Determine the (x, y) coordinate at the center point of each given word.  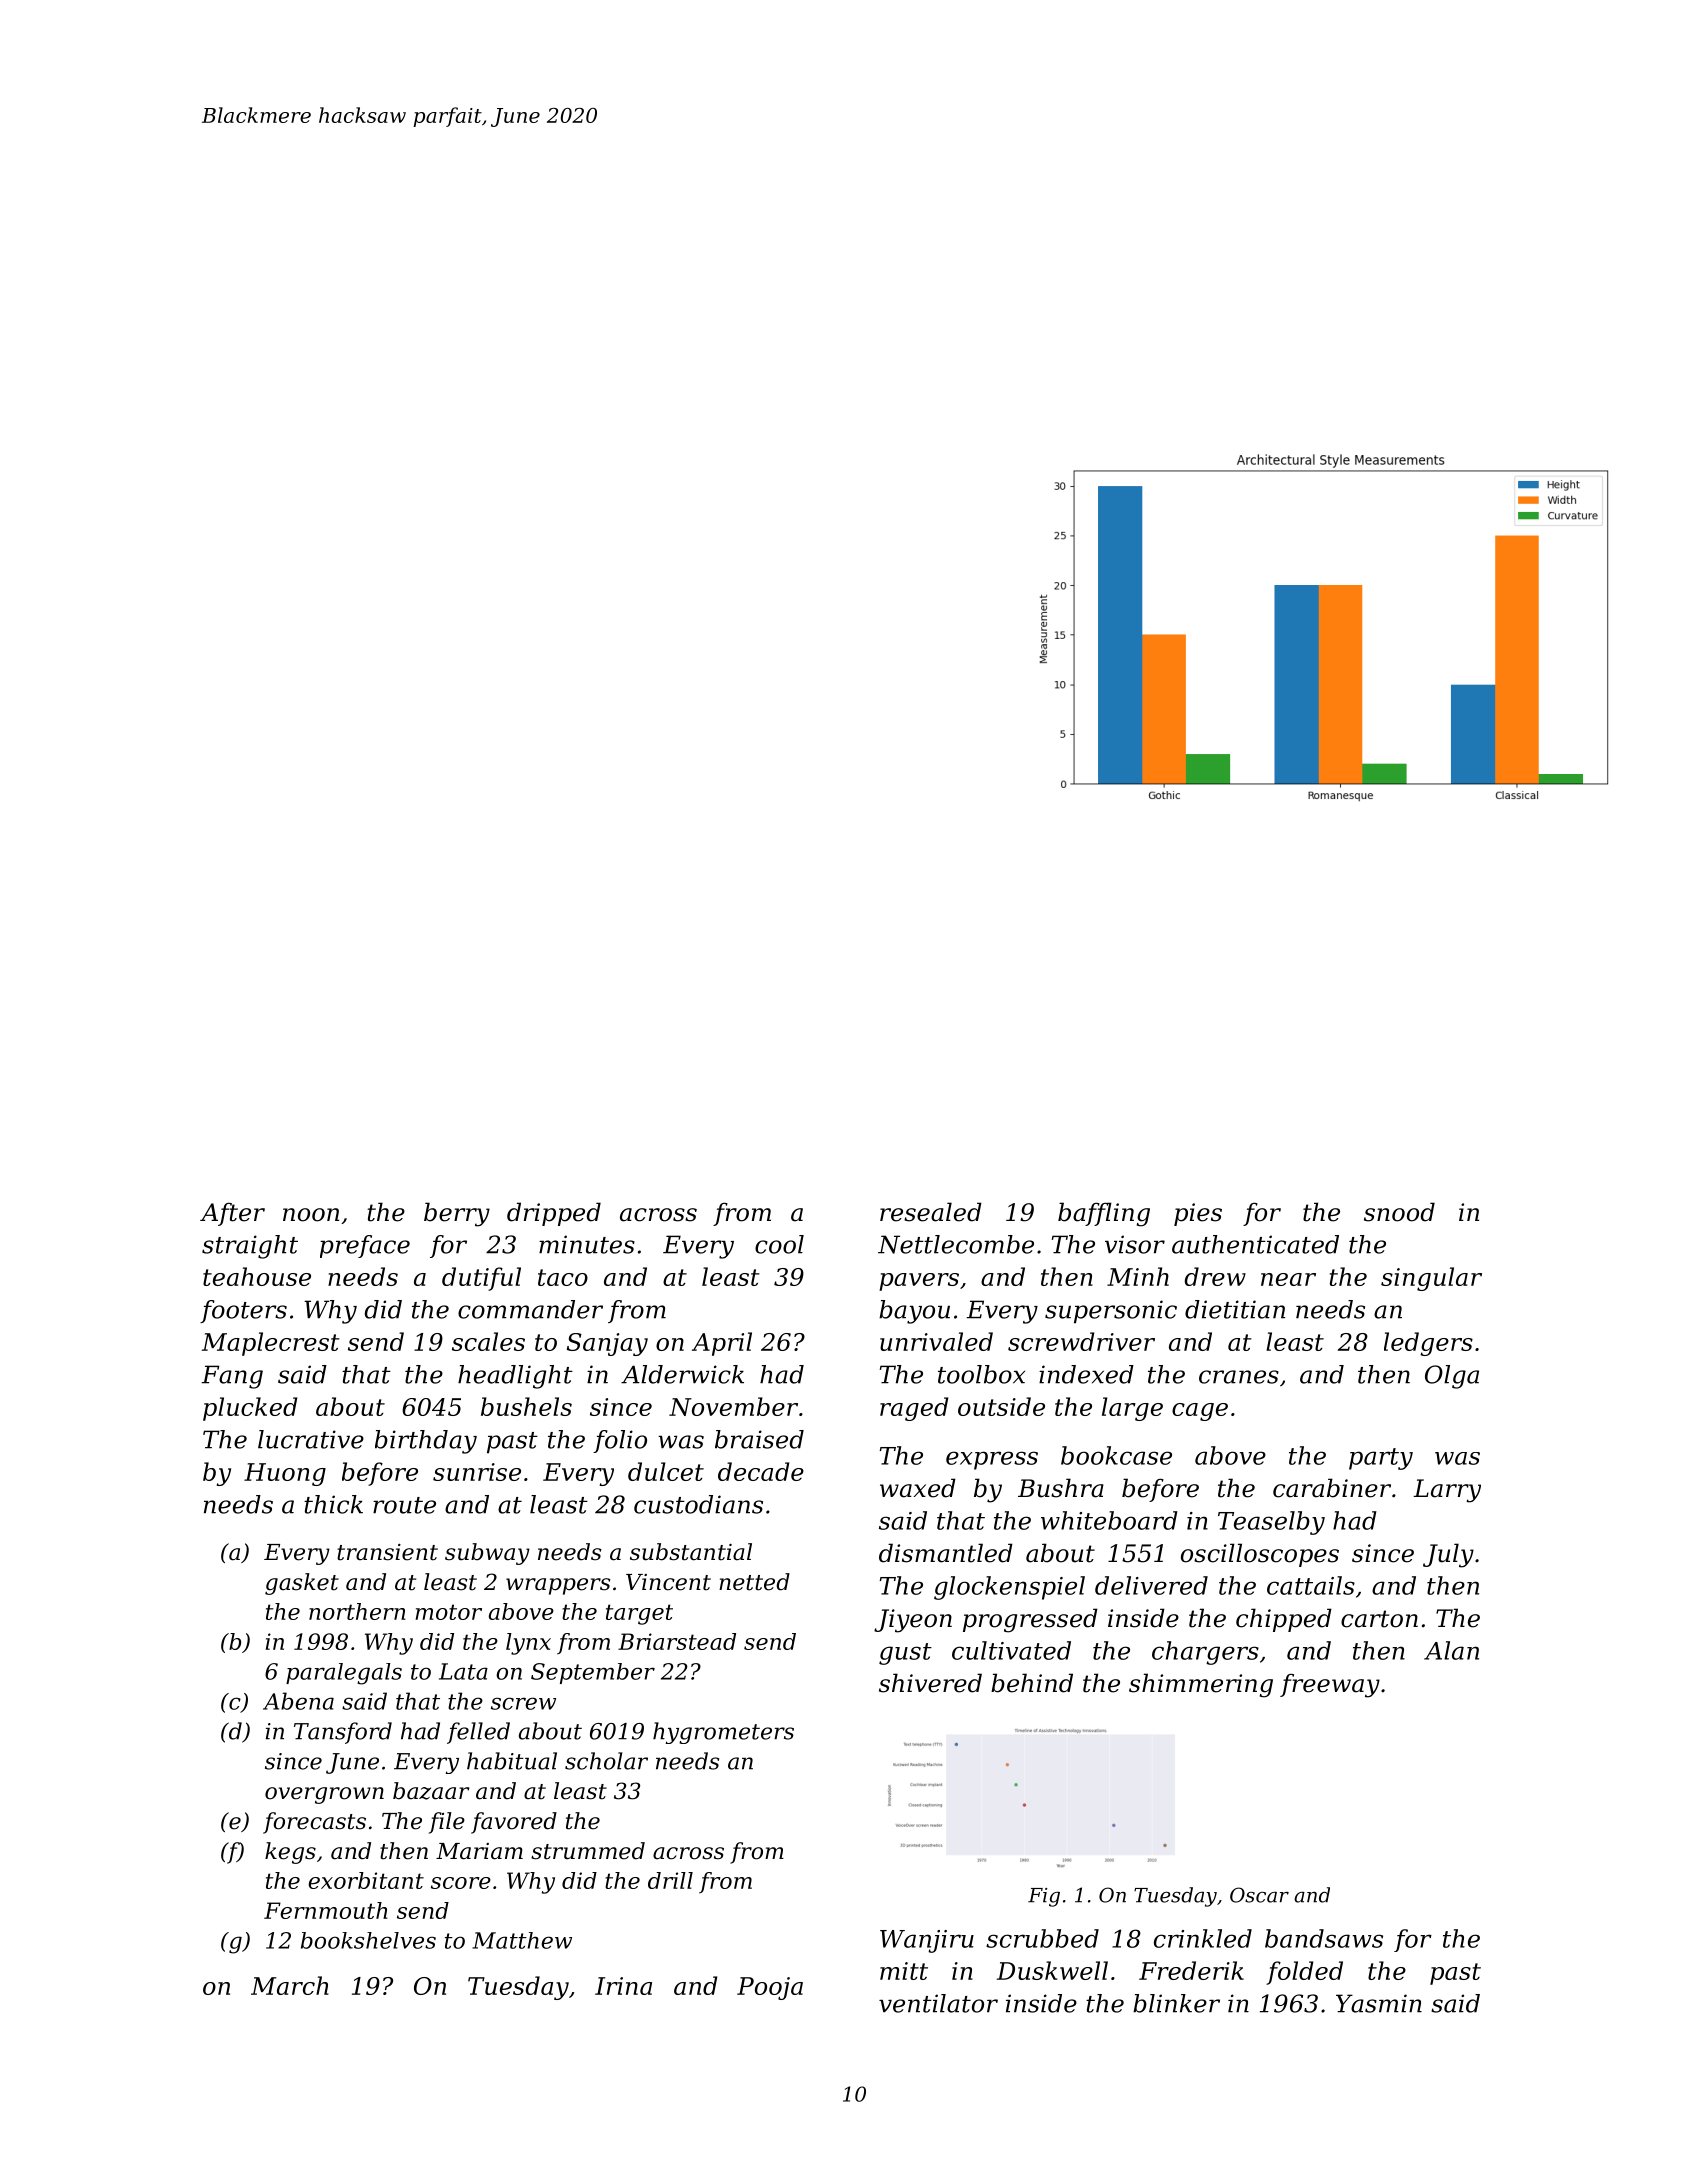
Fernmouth (326, 1910)
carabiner (1332, 1488)
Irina (623, 1986)
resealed (931, 1212)
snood (1399, 1212)
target (639, 1614)
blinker (1176, 2003)
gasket (302, 1584)
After (232, 1214)
